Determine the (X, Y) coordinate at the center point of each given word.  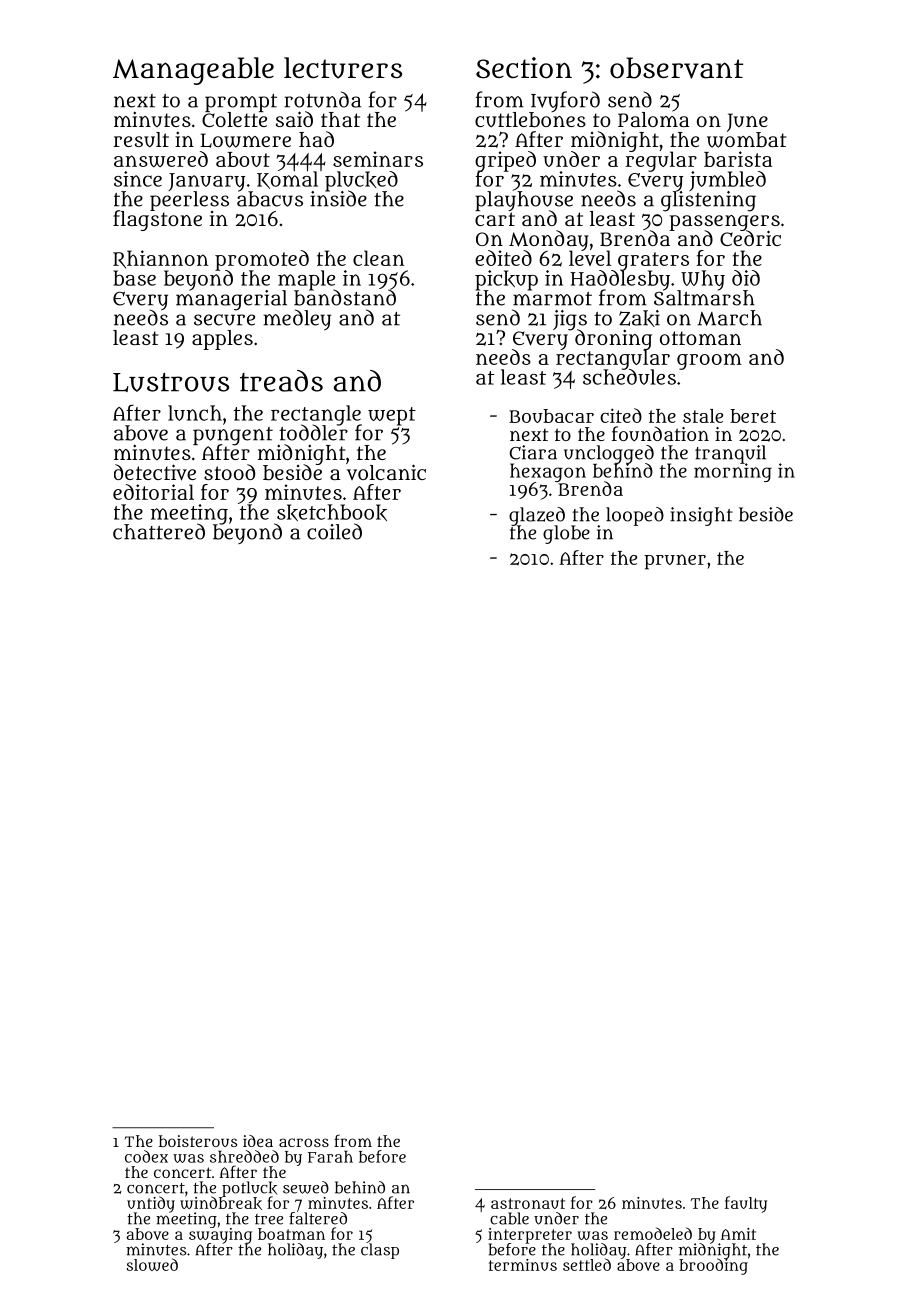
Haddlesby (620, 280)
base (134, 278)
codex (146, 1156)
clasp (380, 1251)
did (746, 278)
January (206, 182)
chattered (159, 531)
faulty (746, 1204)
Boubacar (551, 416)
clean (378, 258)
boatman (291, 1234)
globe (566, 534)
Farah (330, 1156)
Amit (738, 1234)
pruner (675, 562)
